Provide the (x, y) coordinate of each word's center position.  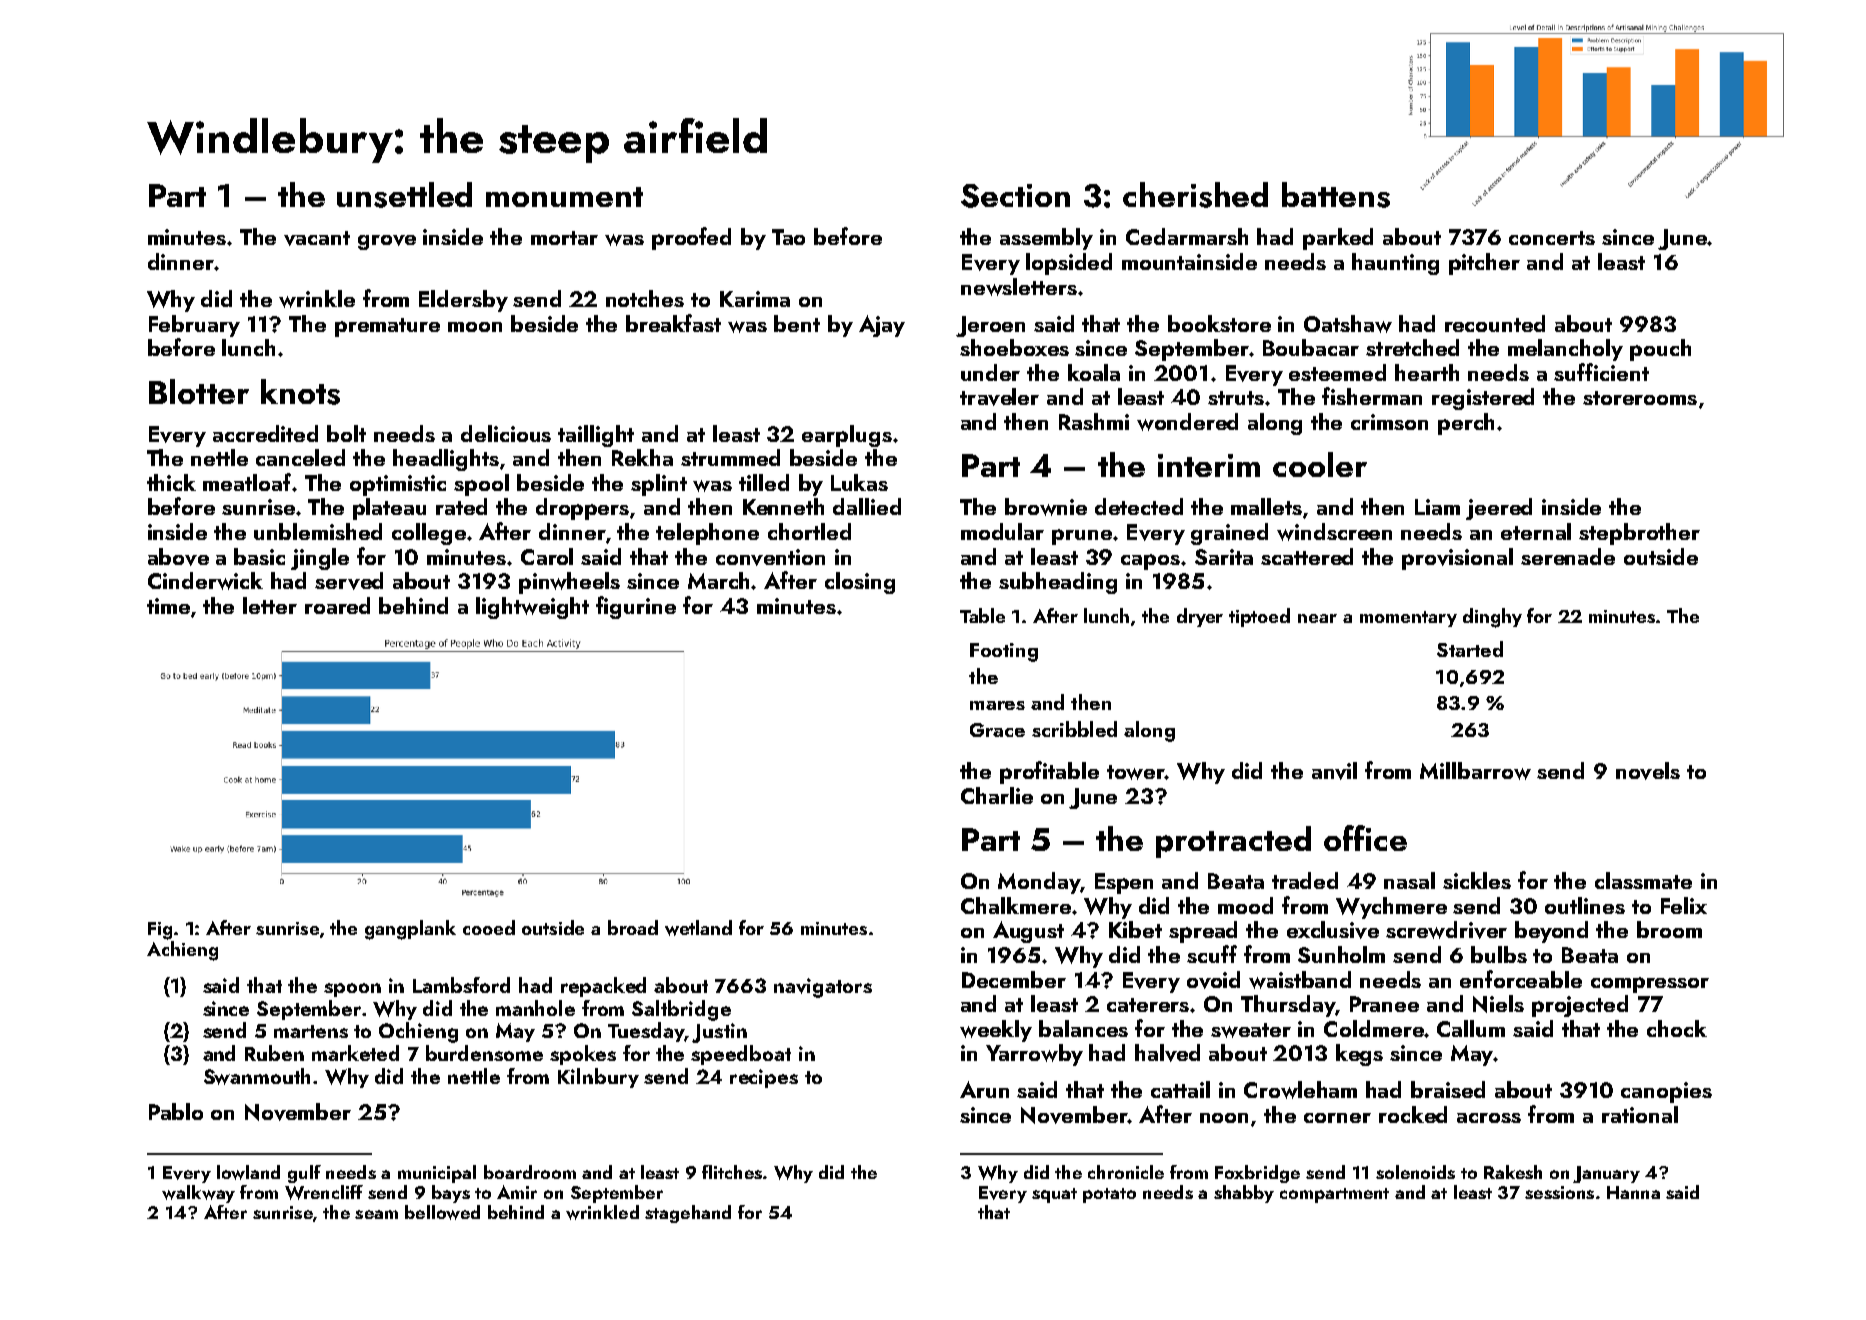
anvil (1334, 771)
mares (997, 705)
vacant (317, 238)
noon (1224, 1118)
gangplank (410, 930)
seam (376, 1214)
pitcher (1484, 264)
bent (797, 323)
